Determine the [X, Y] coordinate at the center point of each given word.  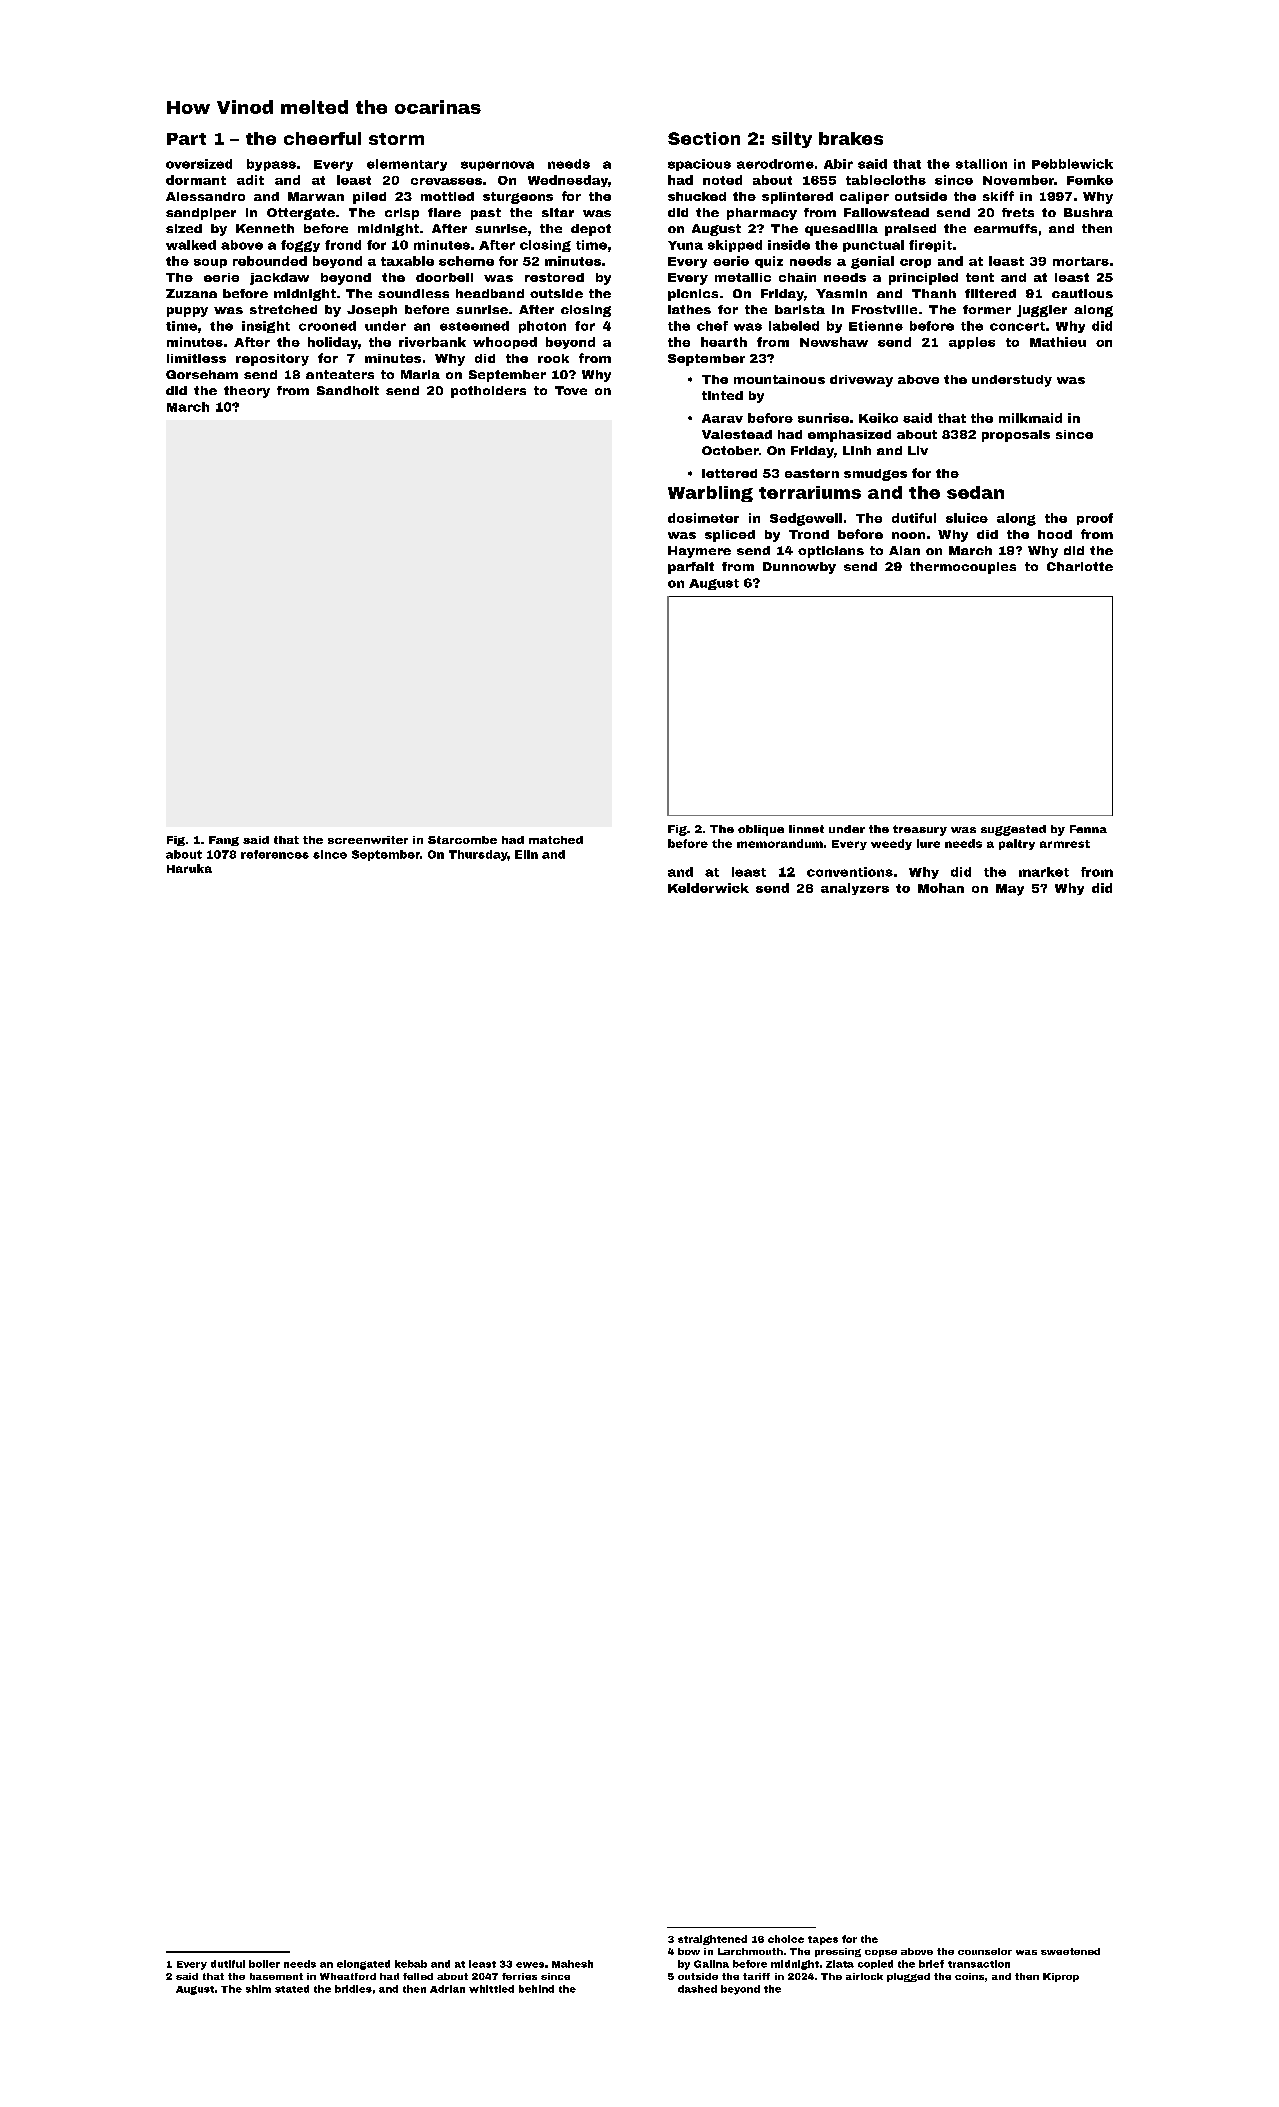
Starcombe [462, 840]
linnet [806, 829]
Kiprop [1061, 1977]
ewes [530, 1965]
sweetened [1070, 1951]
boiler [264, 1964]
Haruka [189, 868]
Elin [526, 854]
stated [292, 1989]
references [275, 854]
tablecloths [886, 180]
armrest [1065, 844]
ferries [519, 1976]
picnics [693, 295]
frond [343, 245]
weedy [891, 844]
